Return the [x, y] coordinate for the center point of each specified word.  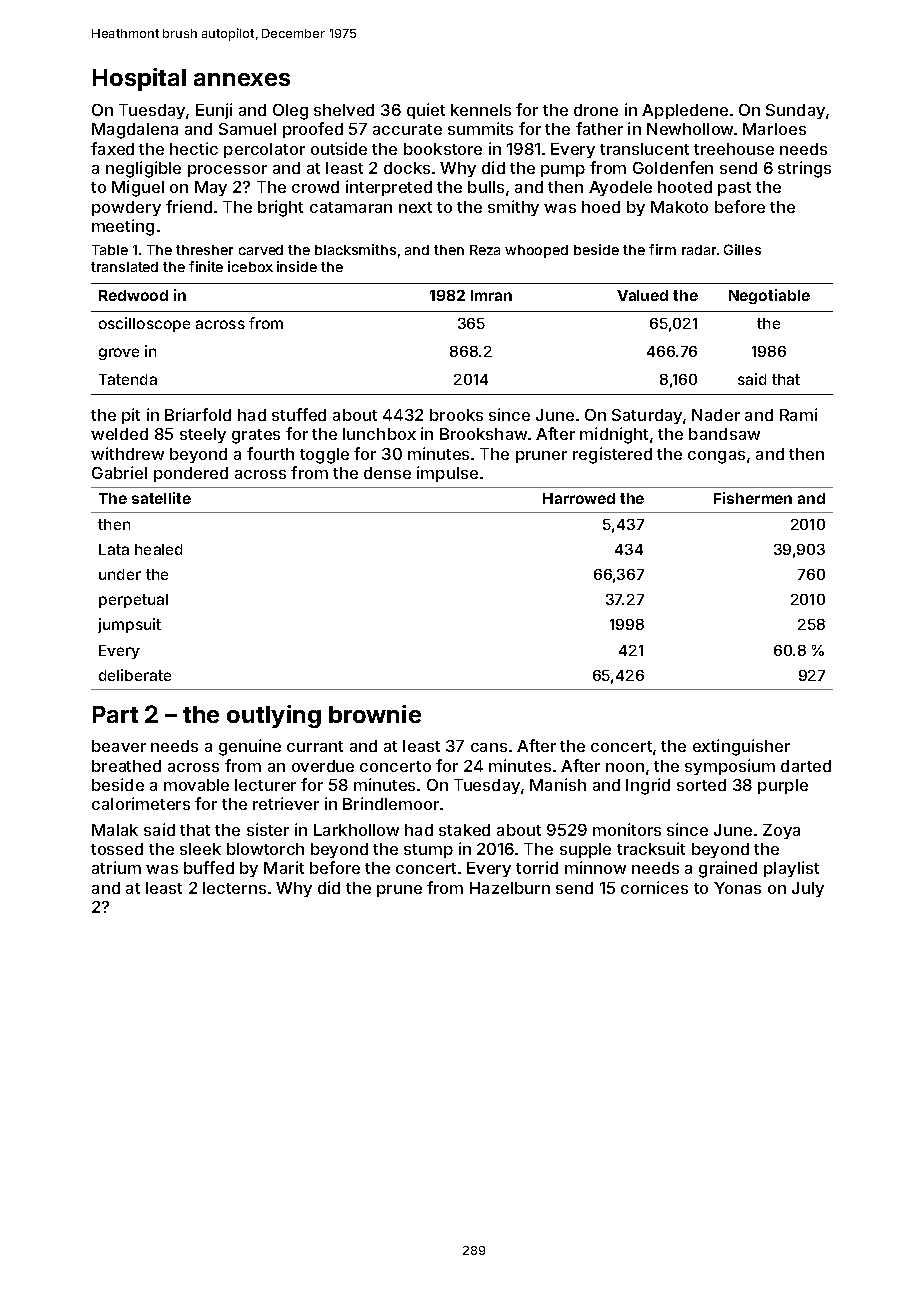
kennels [481, 110]
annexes [242, 79]
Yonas [737, 888]
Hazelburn [510, 888]
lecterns [234, 888]
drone [596, 110]
